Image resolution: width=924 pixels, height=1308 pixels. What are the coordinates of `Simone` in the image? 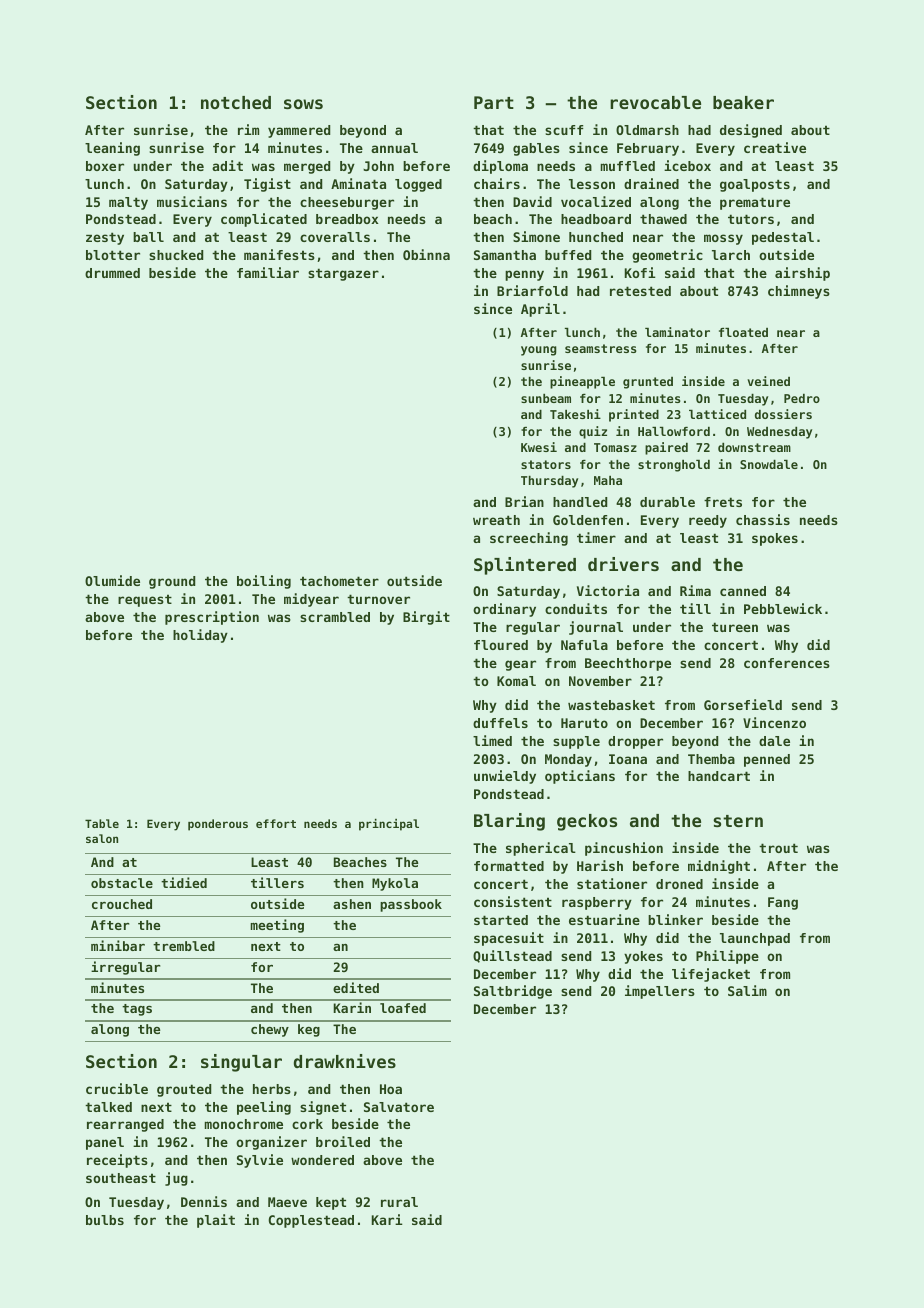 It's located at (536, 236).
